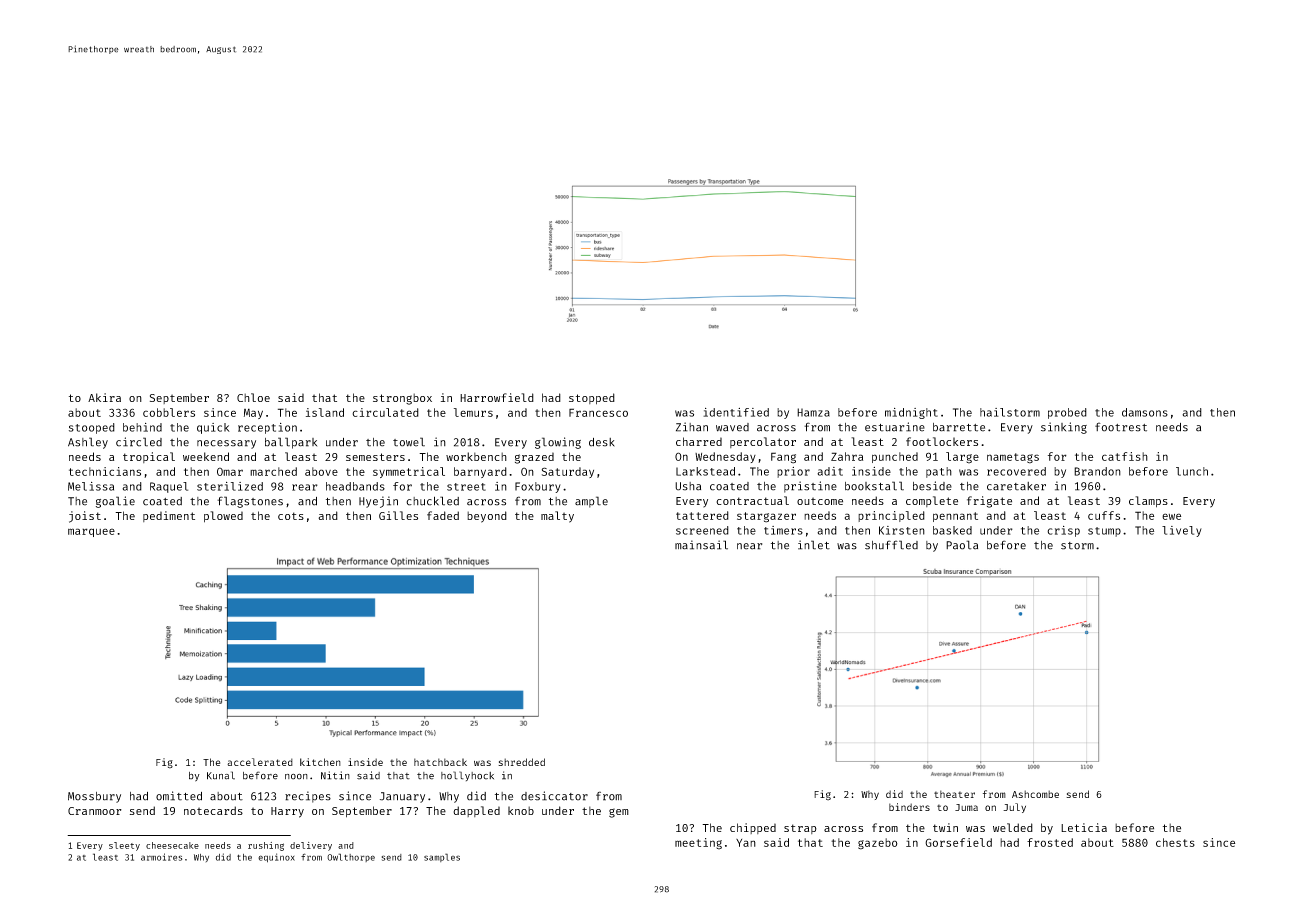 The width and height of the document is (1308, 924). Describe the element at coordinates (1125, 456) in the document. I see `catfish` at that location.
